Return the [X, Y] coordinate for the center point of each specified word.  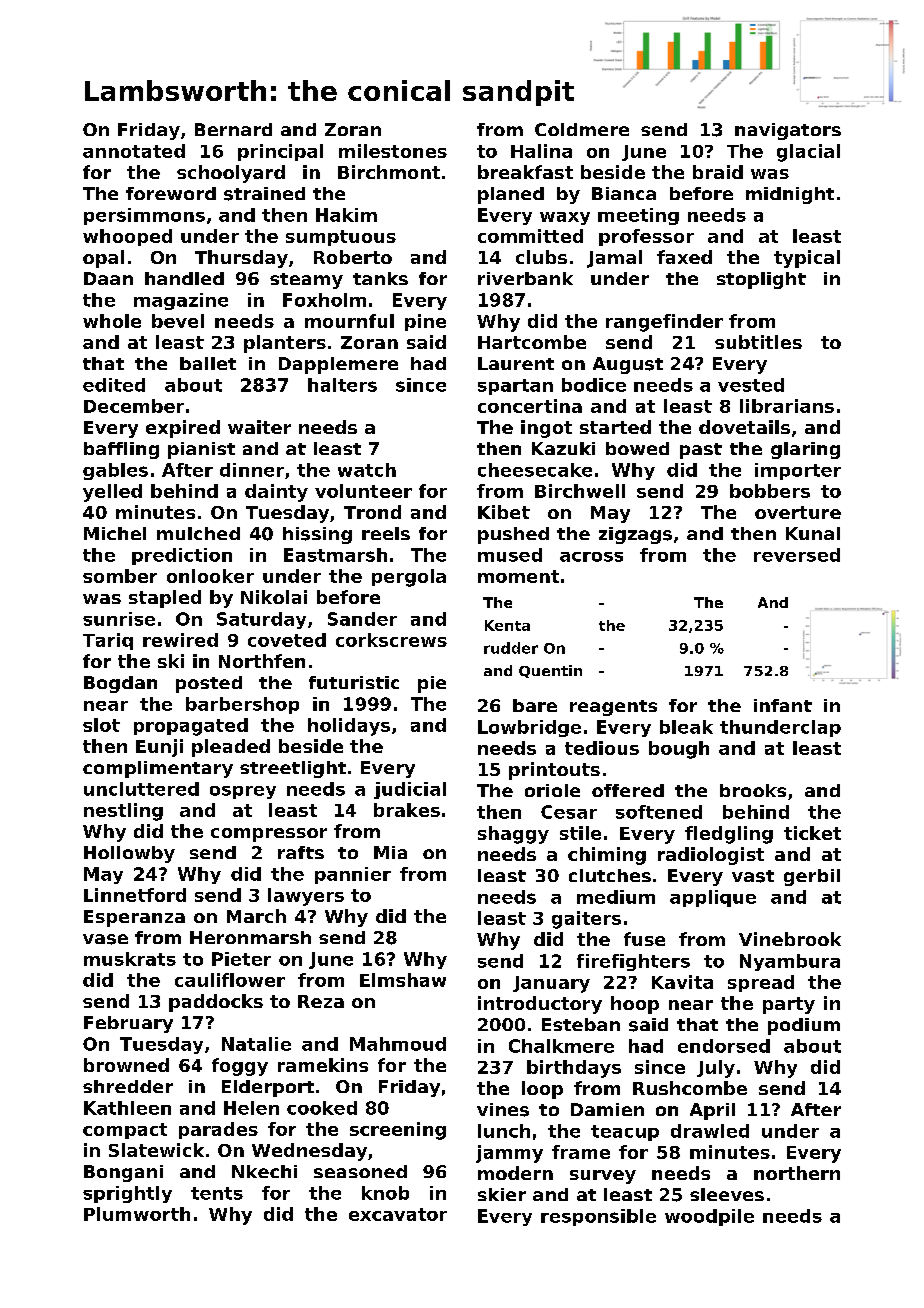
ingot [546, 429]
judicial [410, 790]
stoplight [761, 280]
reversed [797, 555]
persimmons [144, 216]
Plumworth [137, 1214]
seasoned [360, 1171]
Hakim [346, 215]
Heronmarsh [250, 937]
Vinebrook [790, 939]
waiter [259, 427]
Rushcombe [690, 1088]
